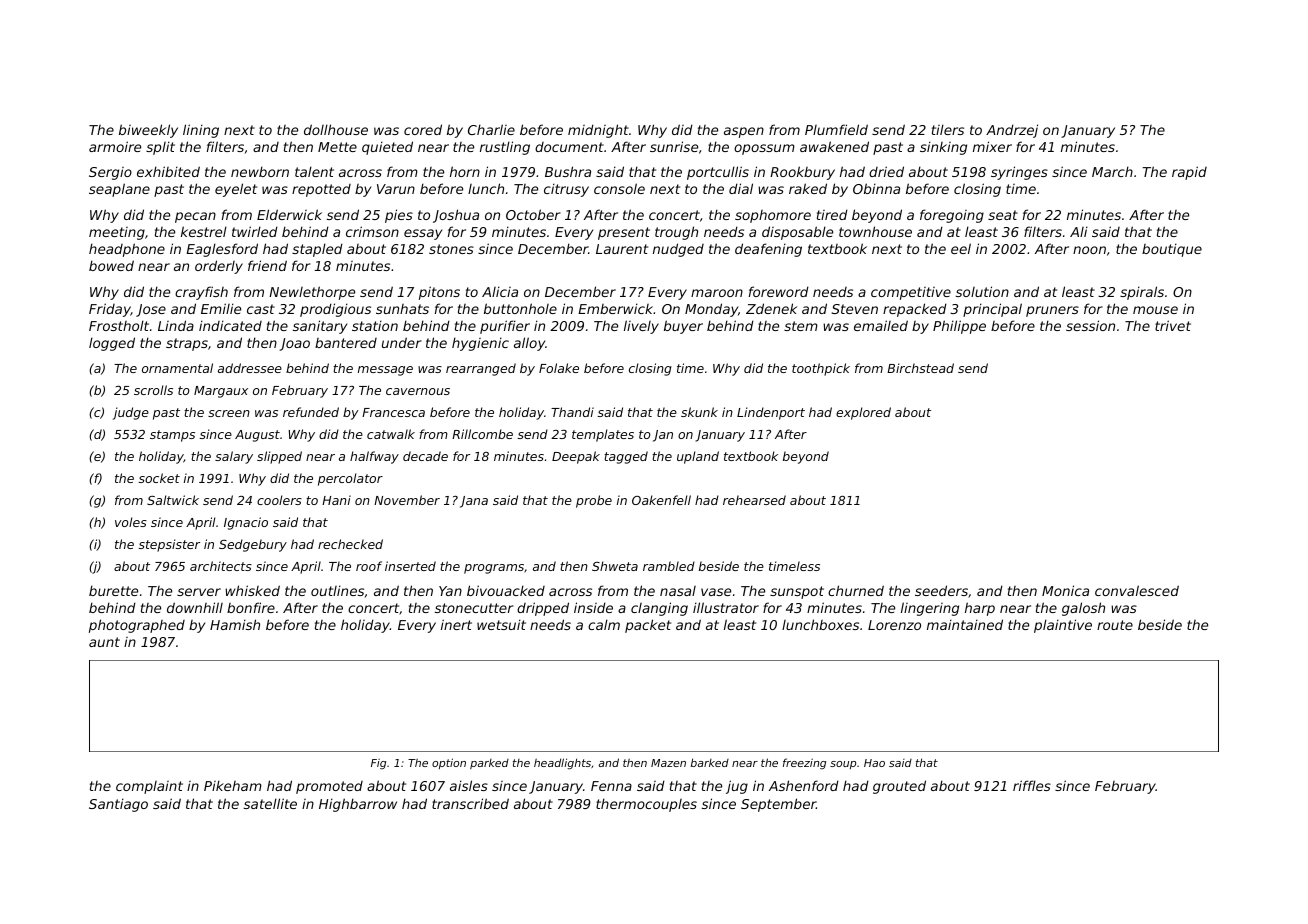 This screenshot has width=1308, height=924. I want to click on explored, so click(863, 413).
